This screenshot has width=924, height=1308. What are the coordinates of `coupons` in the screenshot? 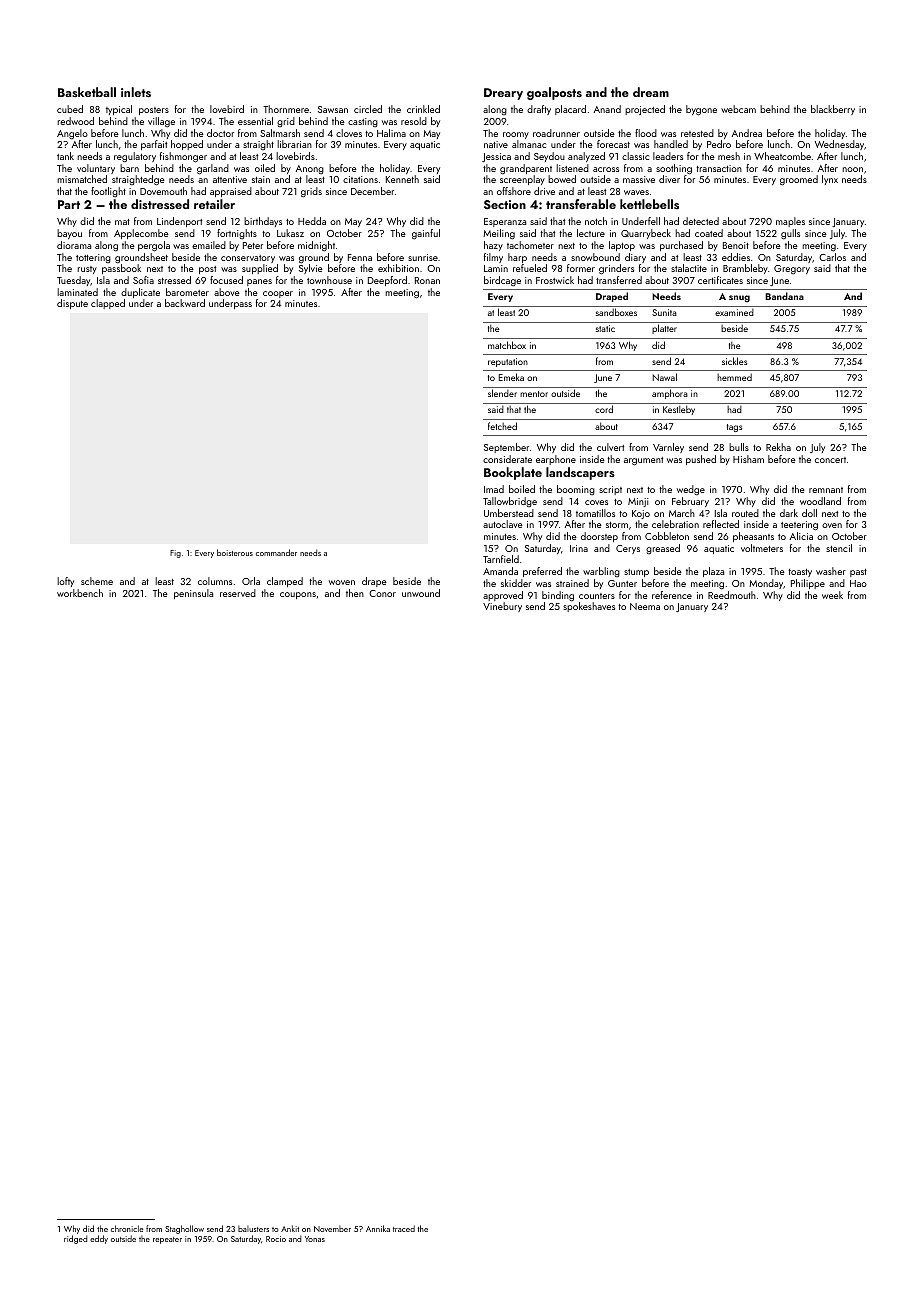 It's located at (298, 595).
